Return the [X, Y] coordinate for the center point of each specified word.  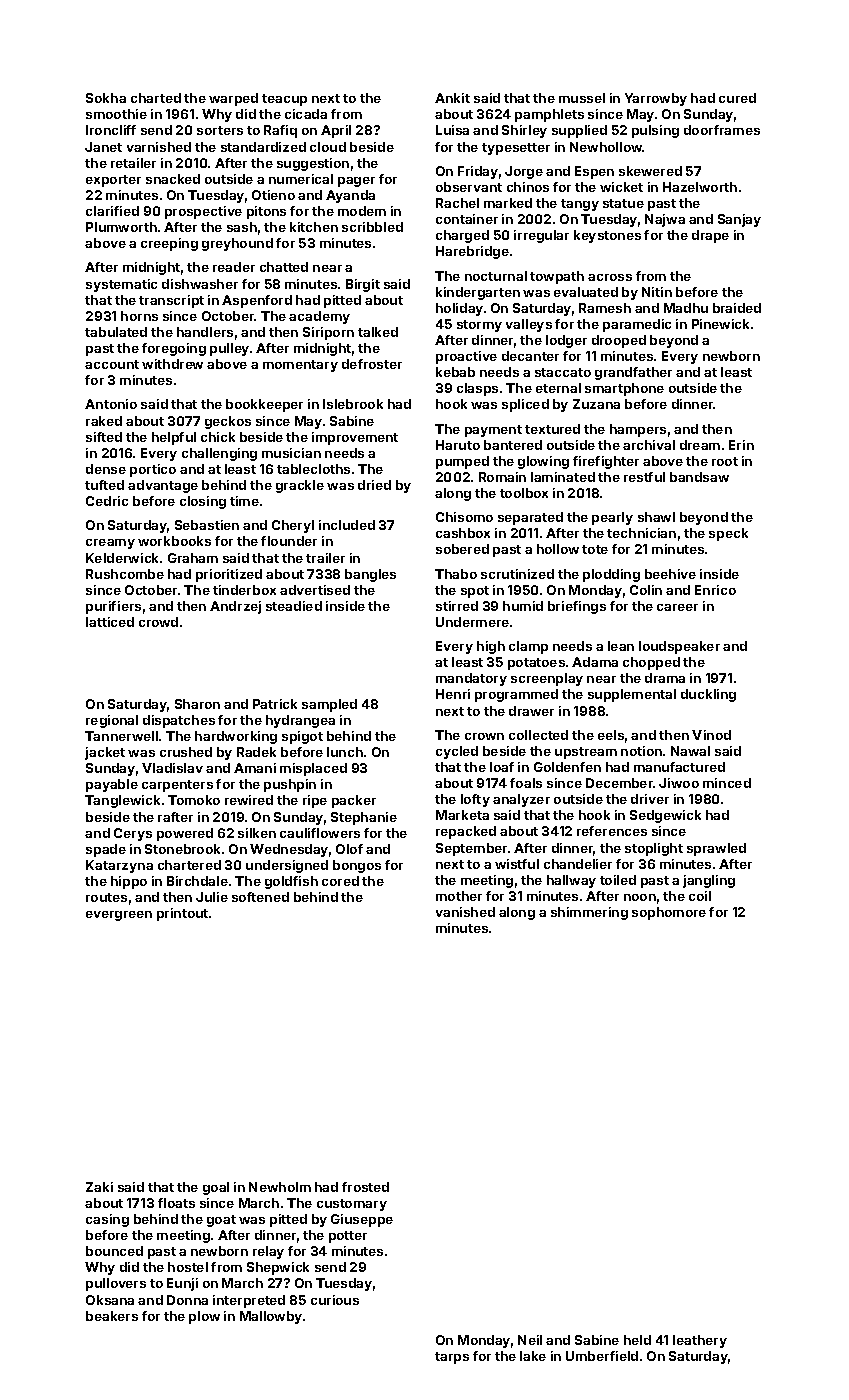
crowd [158, 622]
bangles [370, 575]
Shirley [524, 131]
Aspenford [257, 301]
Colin [646, 590]
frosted [365, 1187]
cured [737, 98]
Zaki [99, 1187]
